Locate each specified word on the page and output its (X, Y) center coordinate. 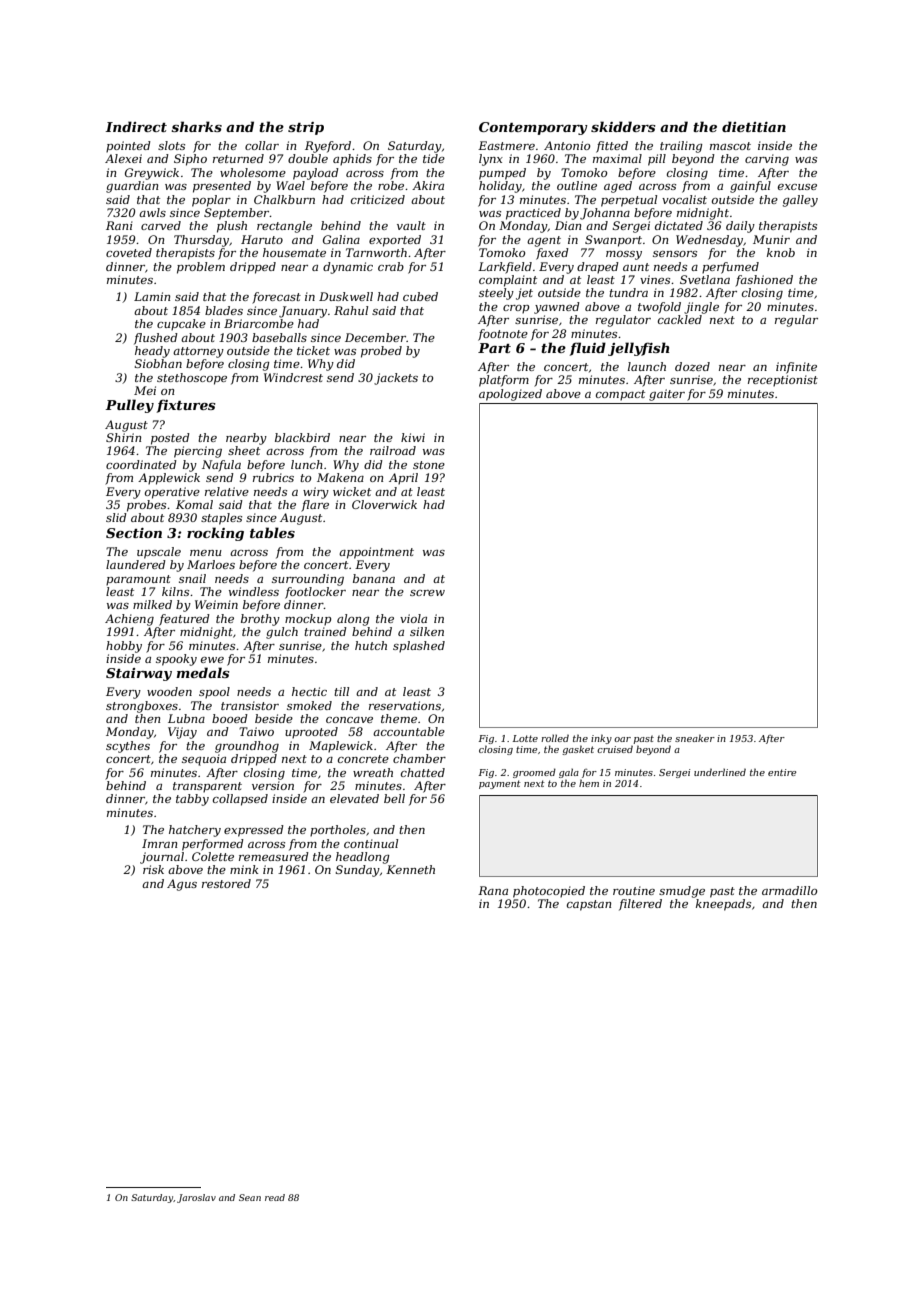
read (275, 1197)
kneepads (723, 905)
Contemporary (533, 128)
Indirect (136, 126)
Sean (250, 1197)
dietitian (754, 126)
